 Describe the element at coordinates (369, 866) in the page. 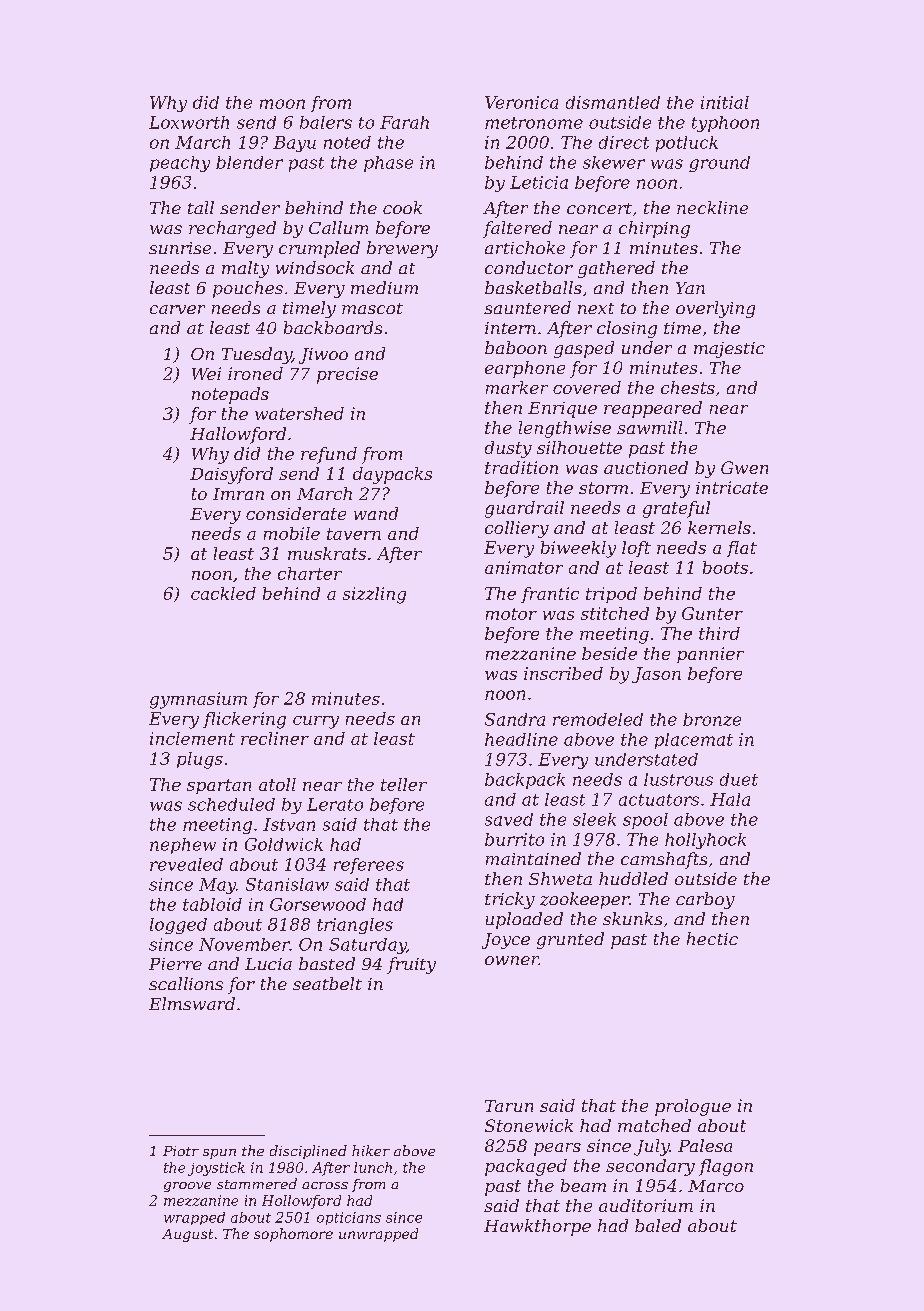

I see `referees` at that location.
